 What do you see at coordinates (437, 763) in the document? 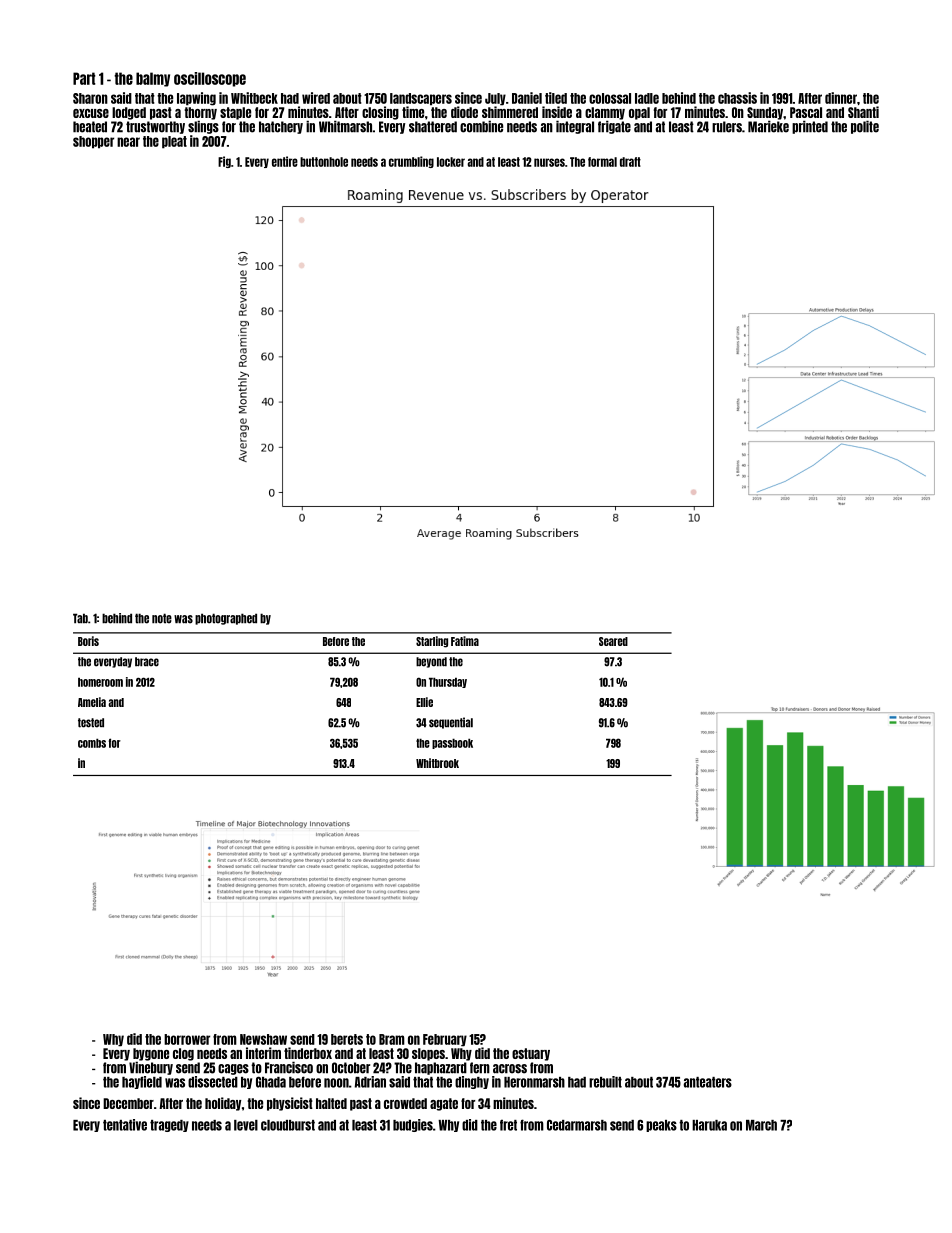
I see `Whitbrook` at bounding box center [437, 763].
